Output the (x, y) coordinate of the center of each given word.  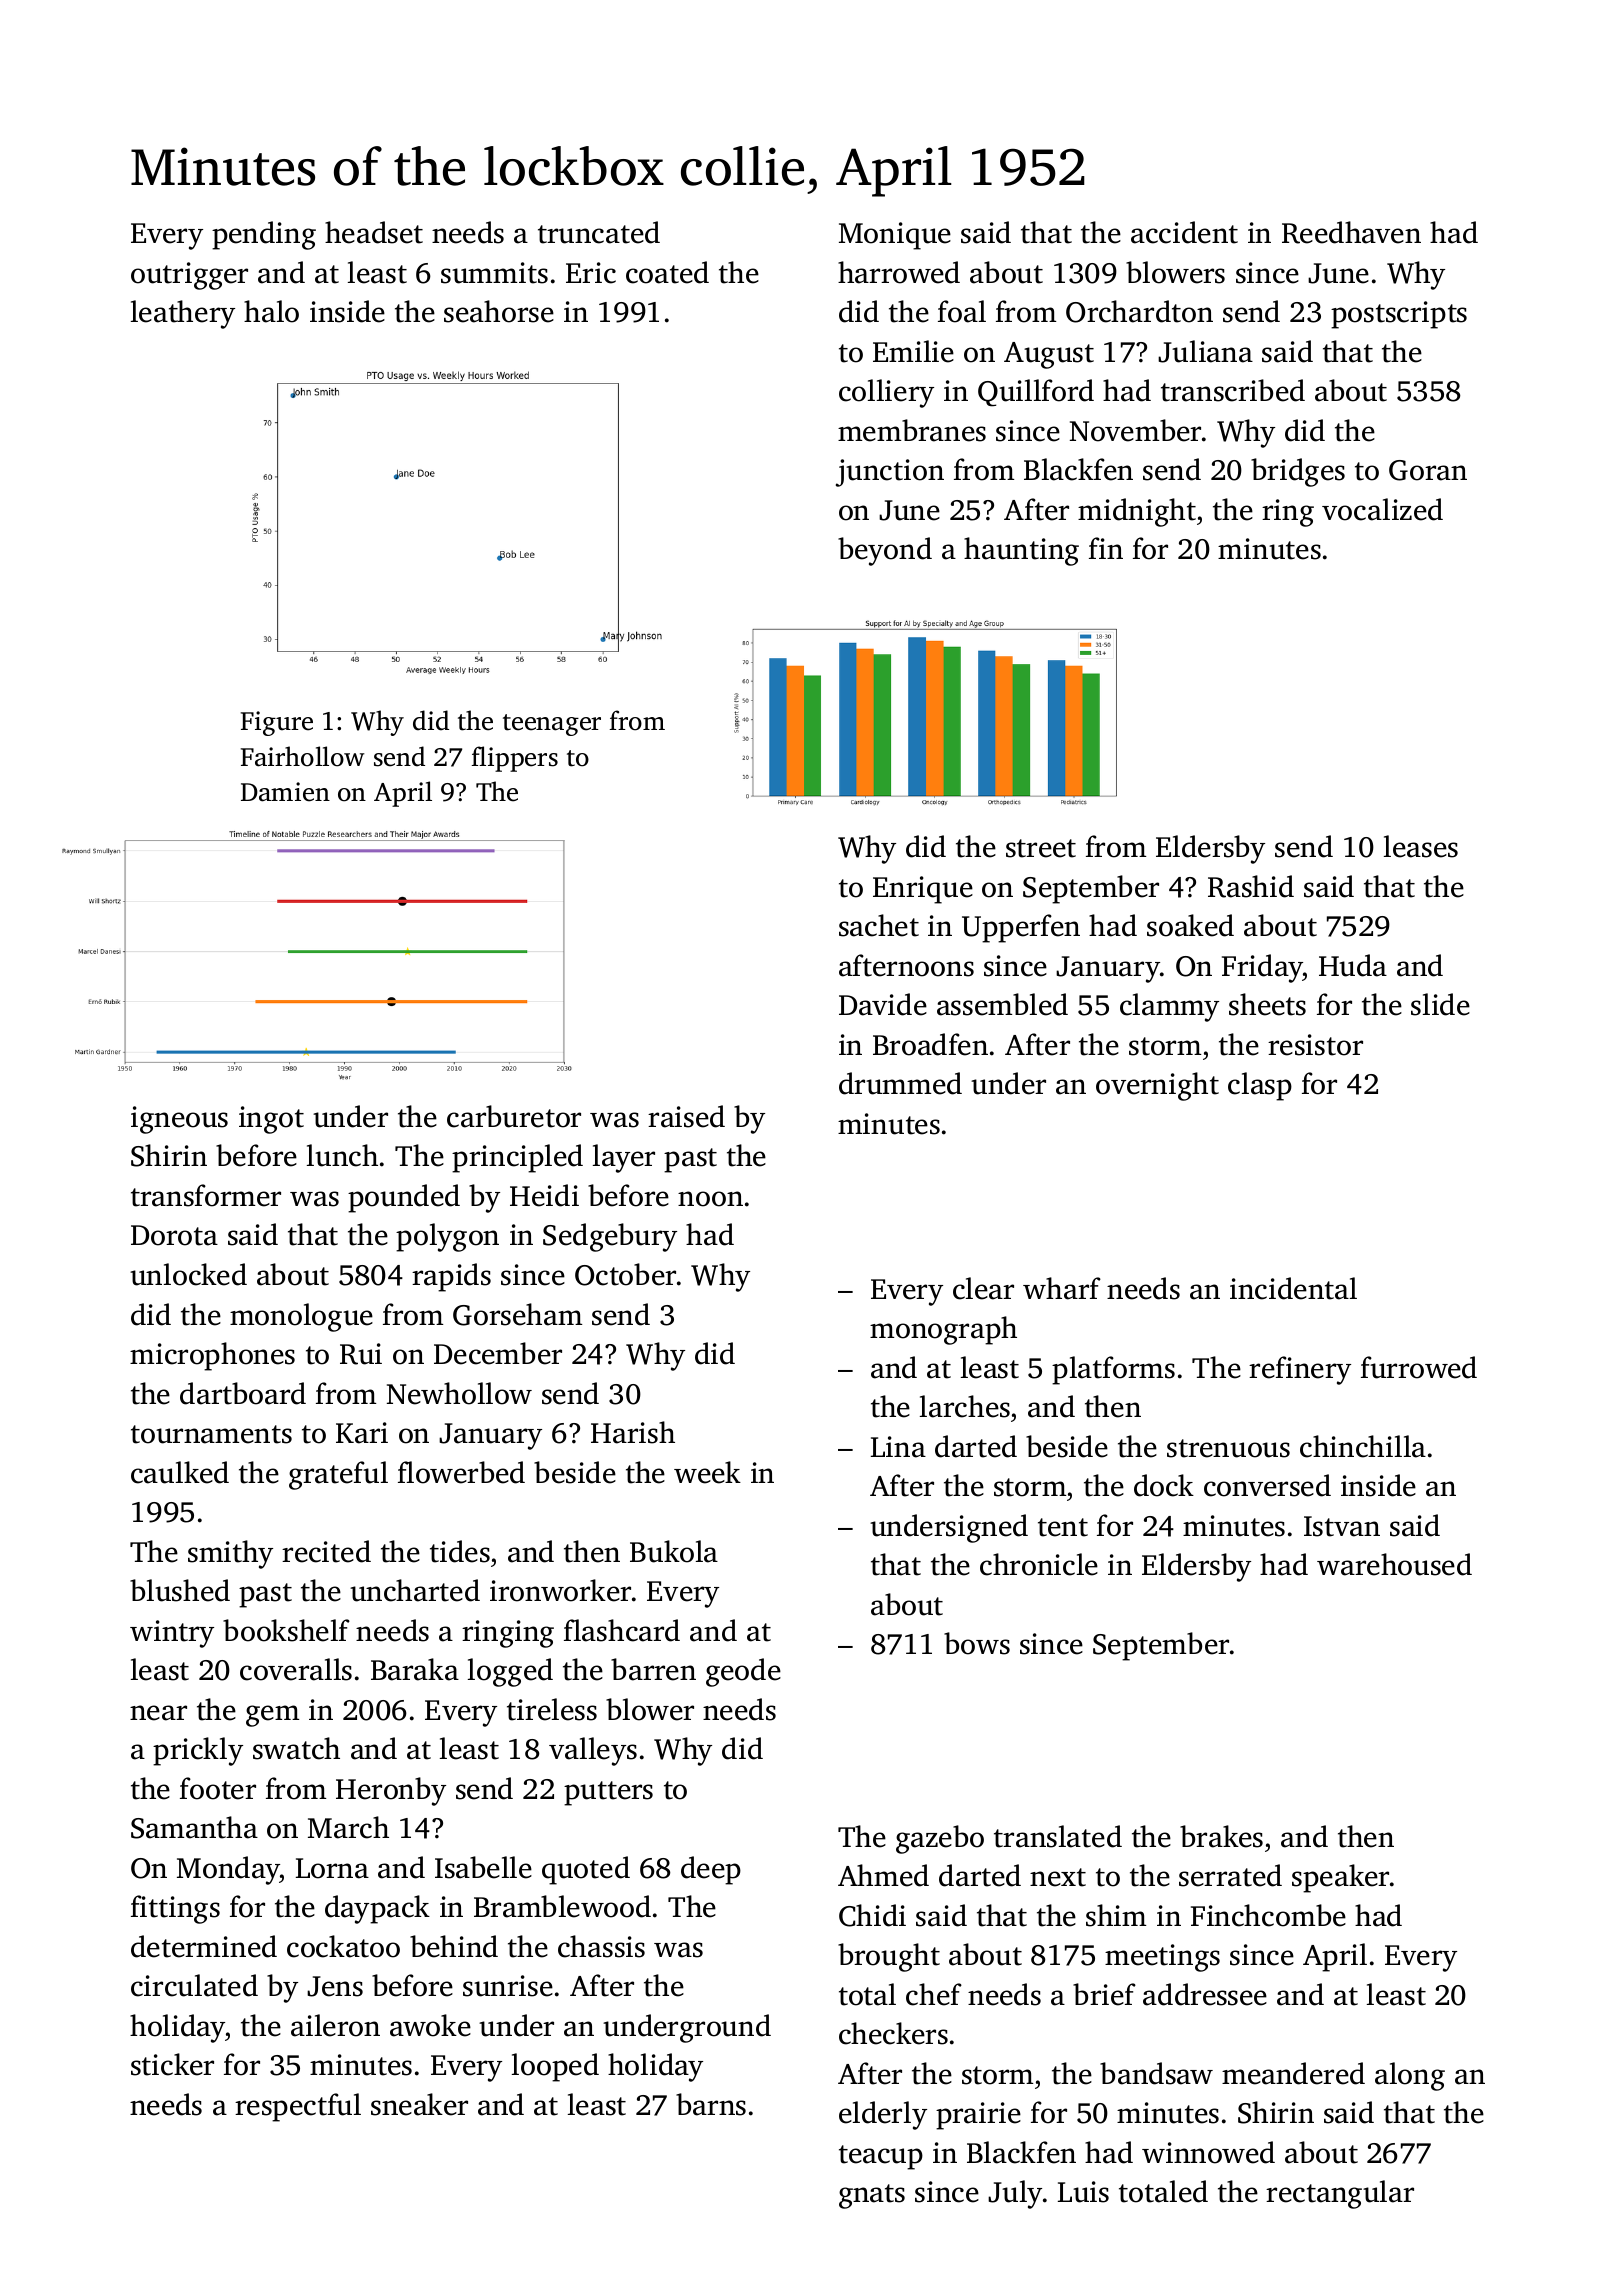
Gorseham (517, 1314)
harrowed (899, 272)
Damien (285, 792)
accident (1184, 232)
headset (374, 232)
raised (686, 1116)
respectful (298, 2107)
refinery (1300, 1370)
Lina (898, 1447)
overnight (1157, 1086)
